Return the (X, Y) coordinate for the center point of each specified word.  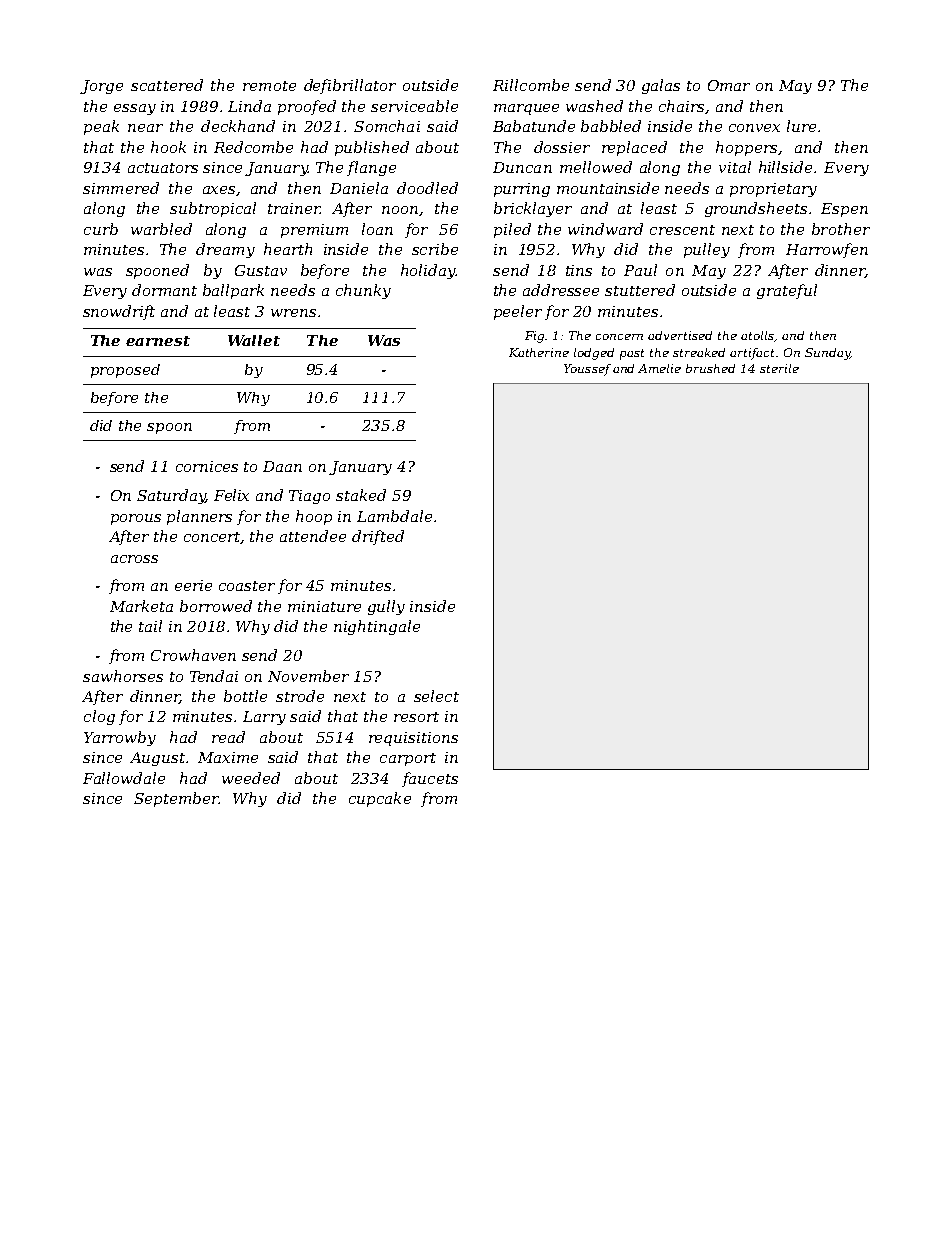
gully (386, 607)
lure (801, 126)
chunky (363, 291)
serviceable (414, 106)
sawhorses (123, 676)
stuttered (640, 290)
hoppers (746, 148)
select (436, 696)
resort (416, 717)
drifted (378, 537)
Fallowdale (124, 778)
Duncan (522, 167)
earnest (158, 341)
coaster (247, 586)
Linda (249, 106)
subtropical (213, 209)
